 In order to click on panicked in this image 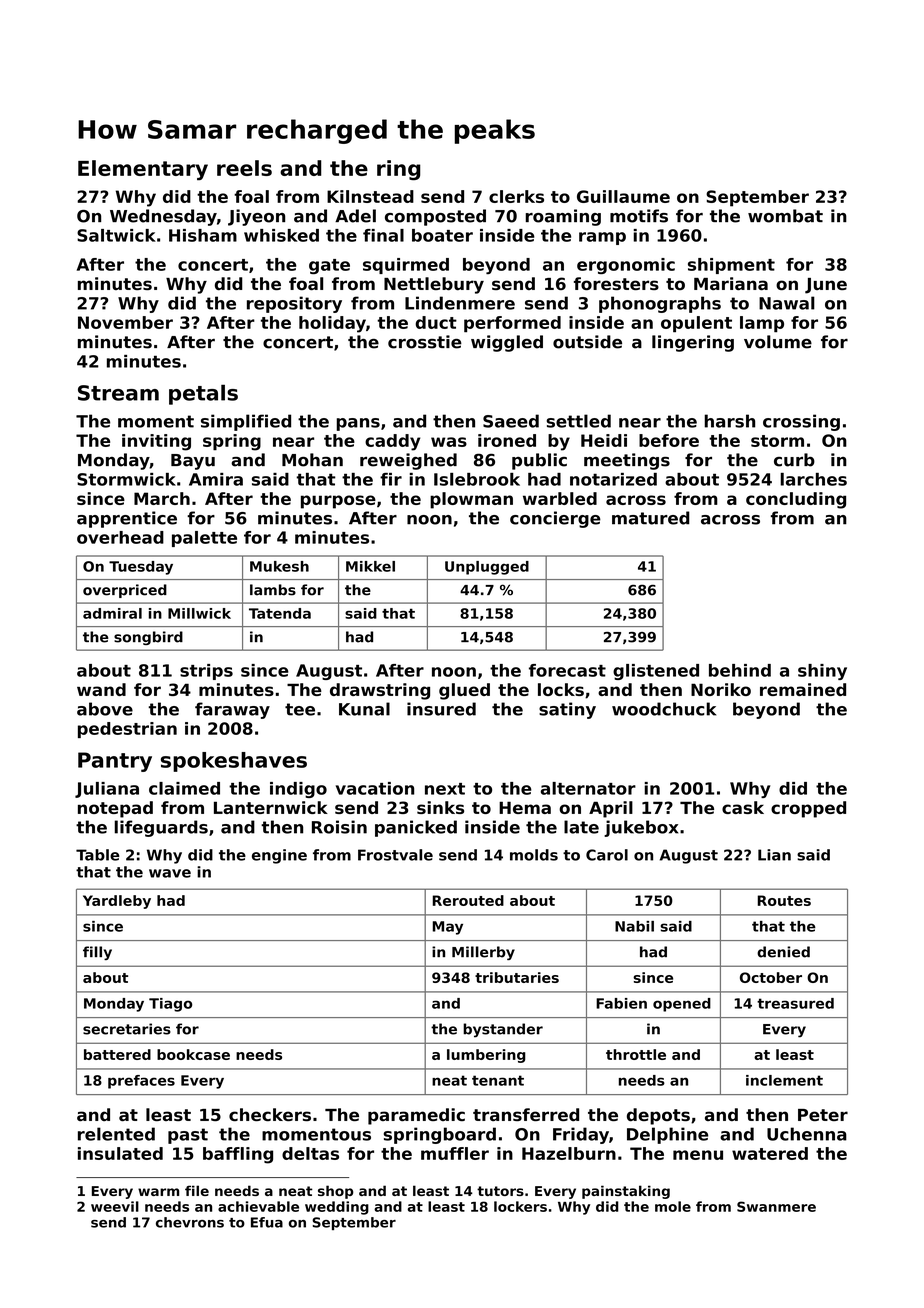, I will do `click(416, 828)`.
